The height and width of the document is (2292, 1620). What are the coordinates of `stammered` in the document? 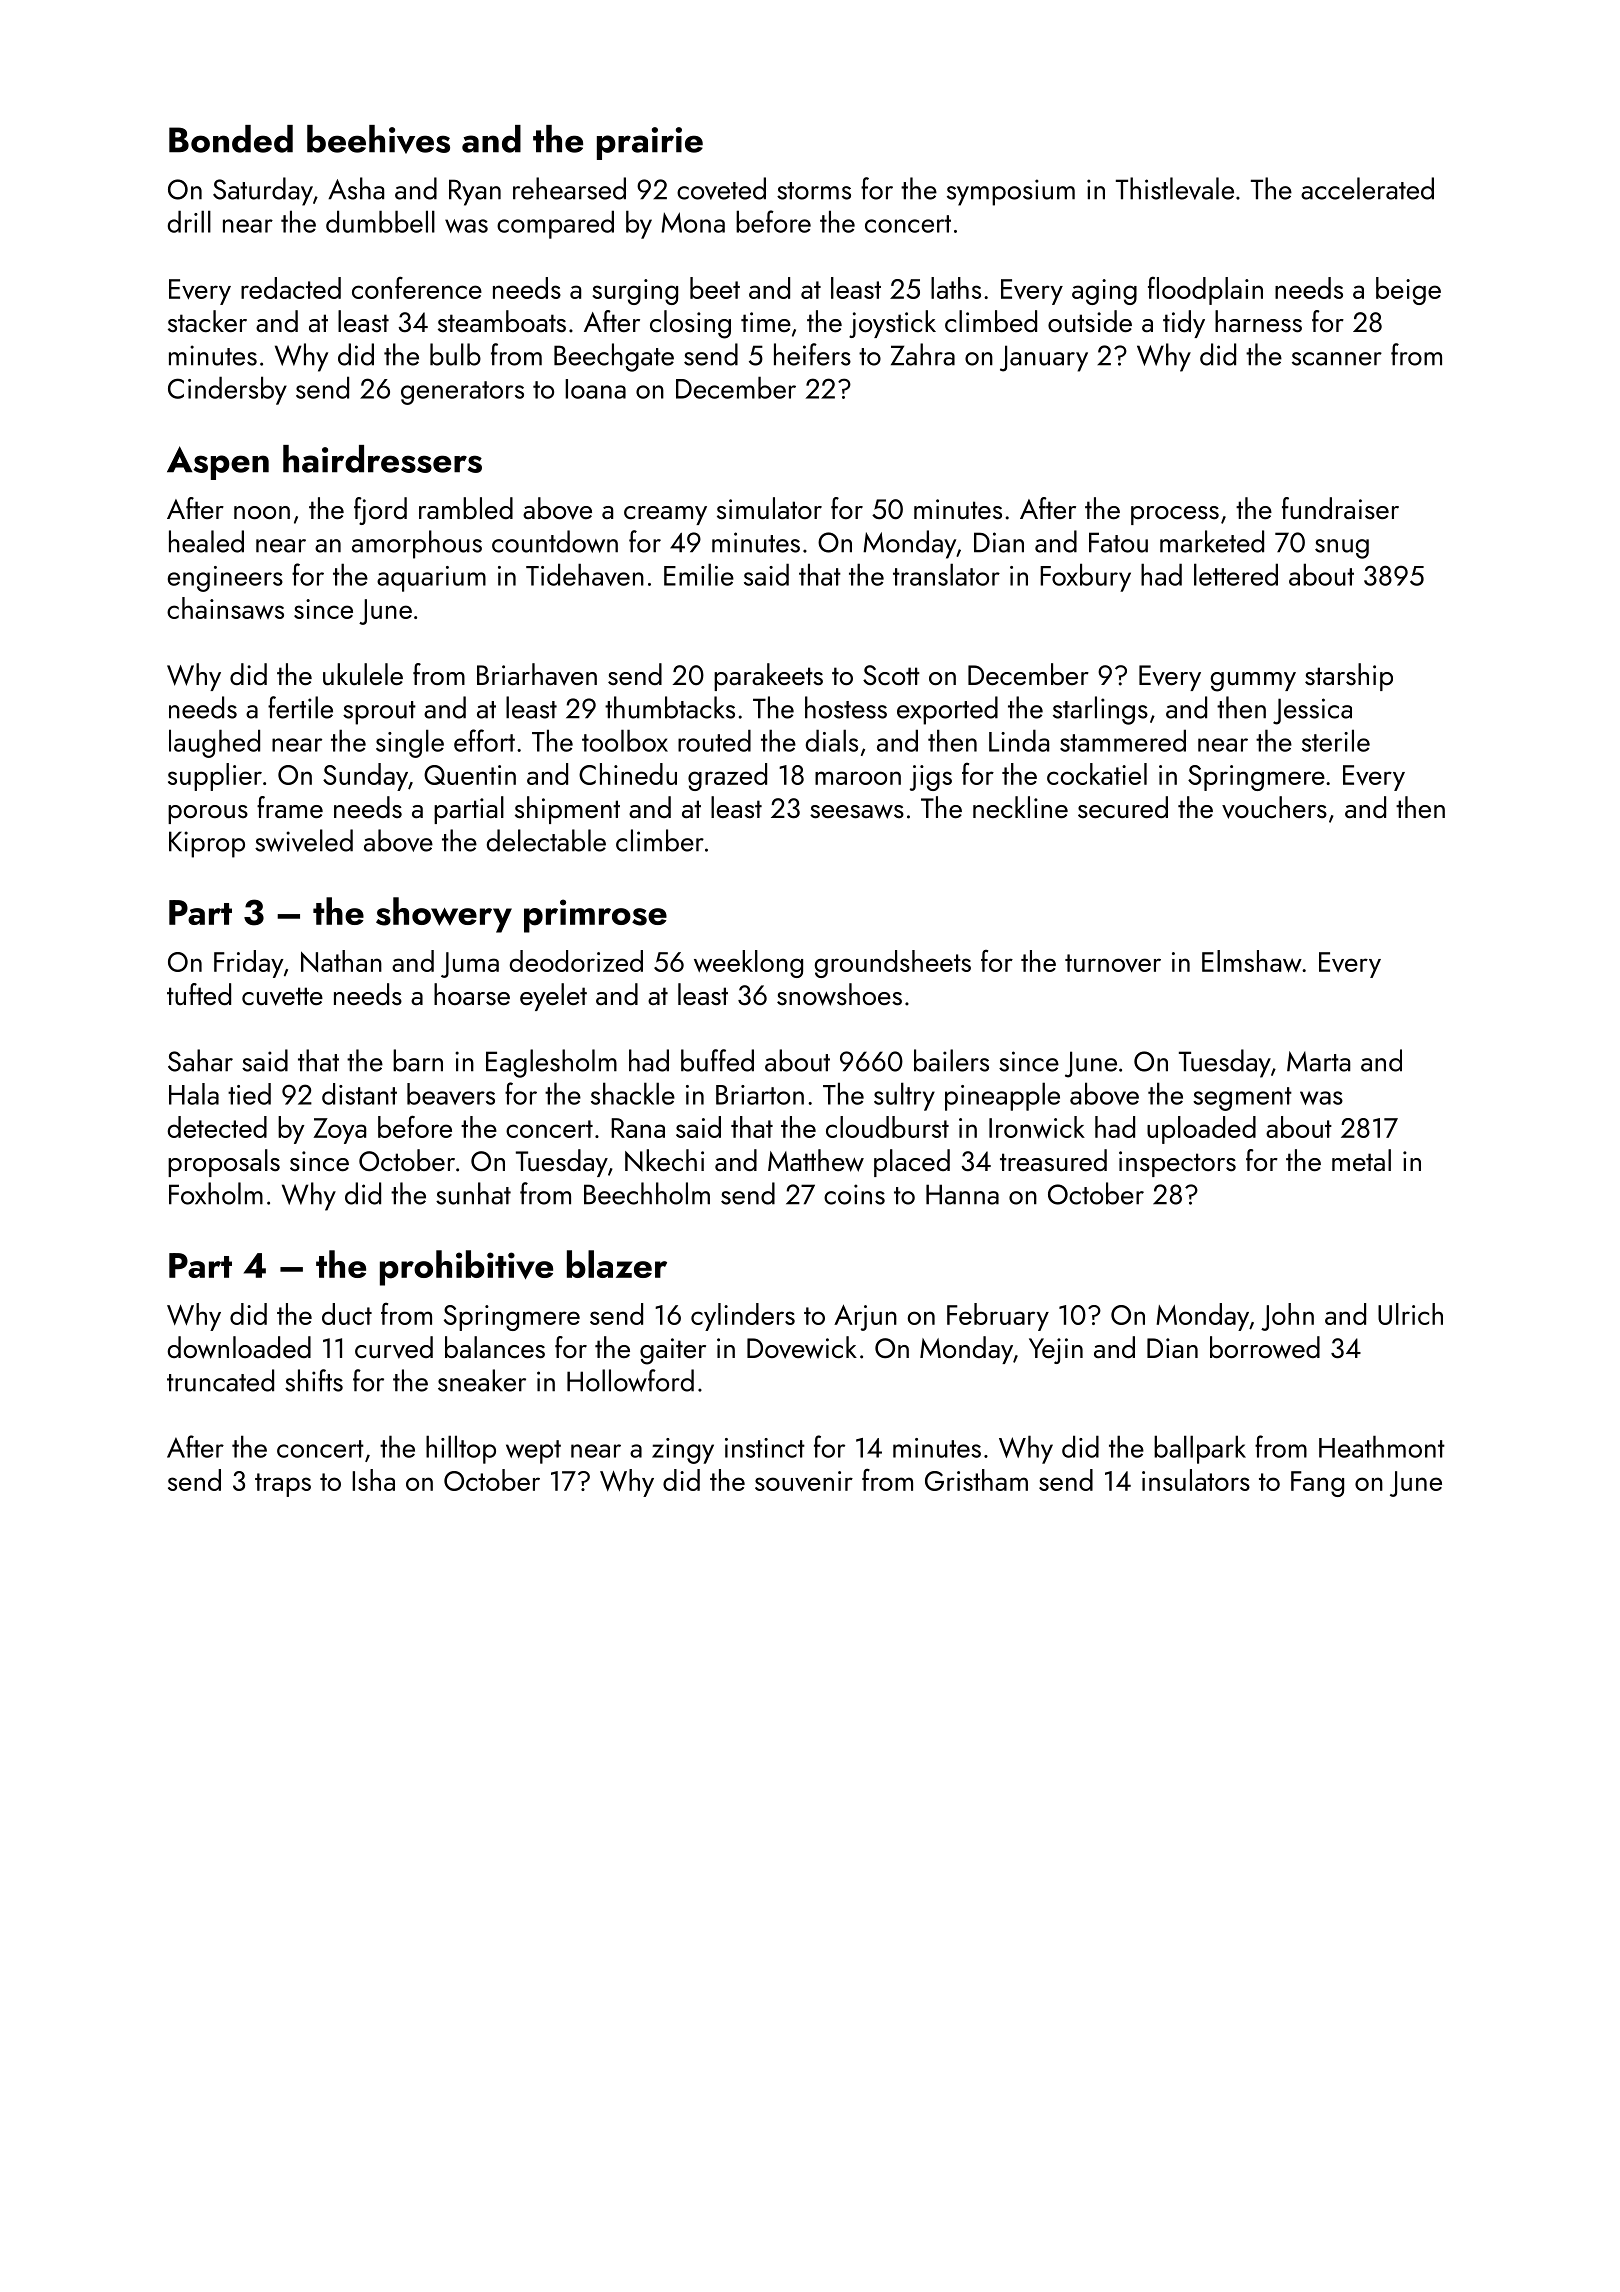 It's located at (1123, 740).
